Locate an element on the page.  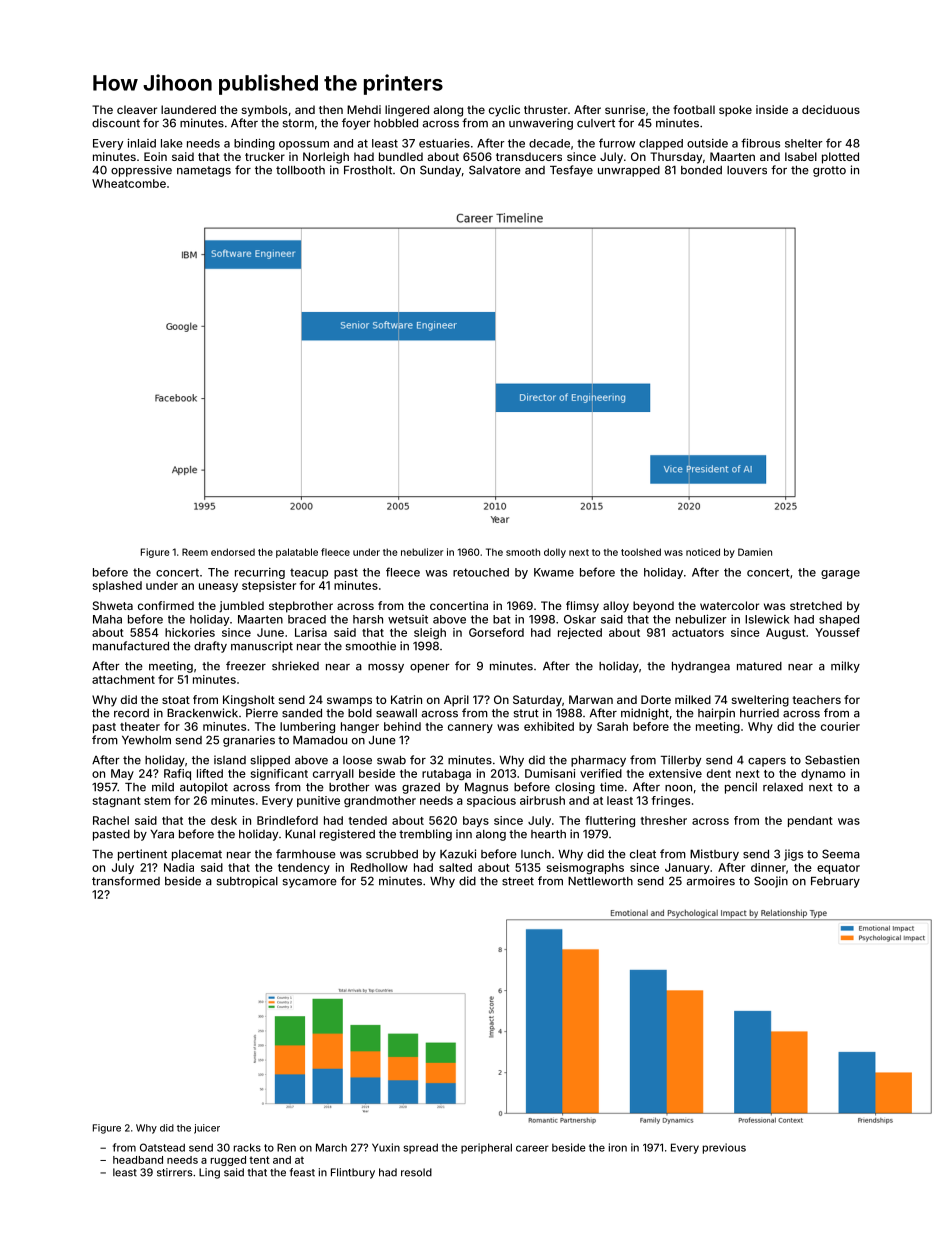
shaped is located at coordinates (839, 620).
